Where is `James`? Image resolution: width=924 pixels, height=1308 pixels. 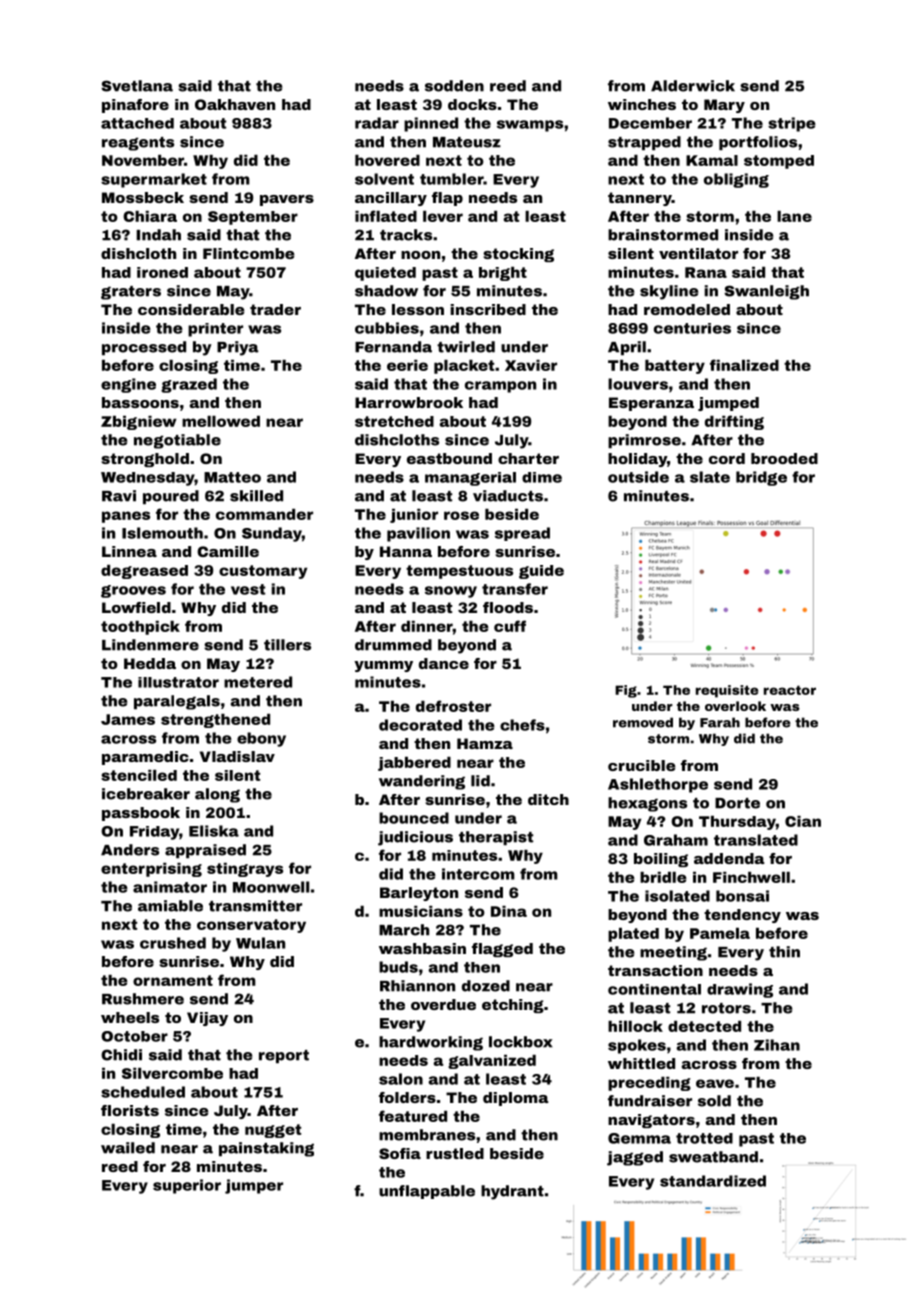 James is located at coordinates (128, 719).
